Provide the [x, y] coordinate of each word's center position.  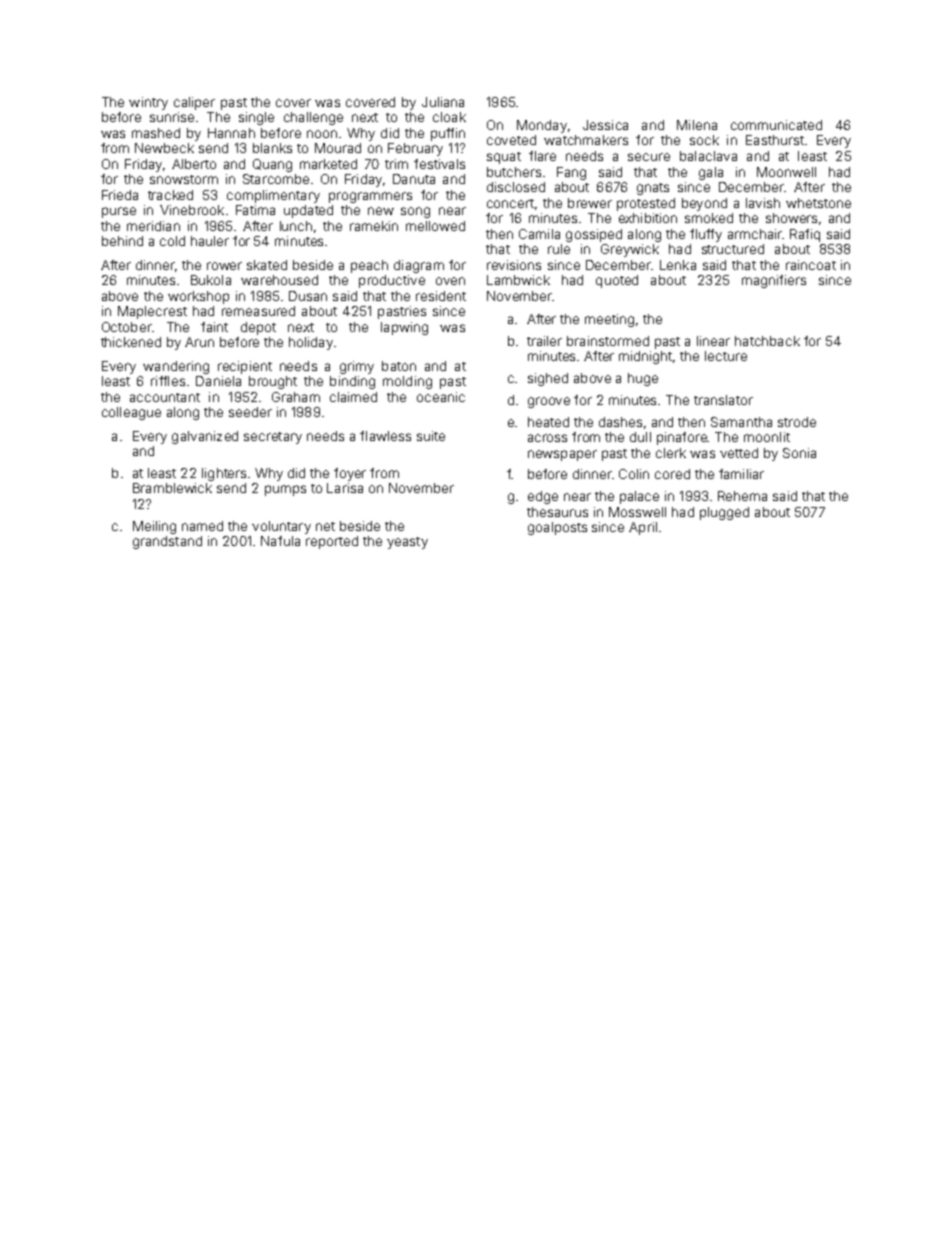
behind [122, 241]
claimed [353, 397]
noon [322, 134]
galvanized [205, 437]
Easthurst [775, 140]
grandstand [167, 542]
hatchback [767, 341]
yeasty [407, 543]
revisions [514, 265]
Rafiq [805, 235]
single [256, 118]
